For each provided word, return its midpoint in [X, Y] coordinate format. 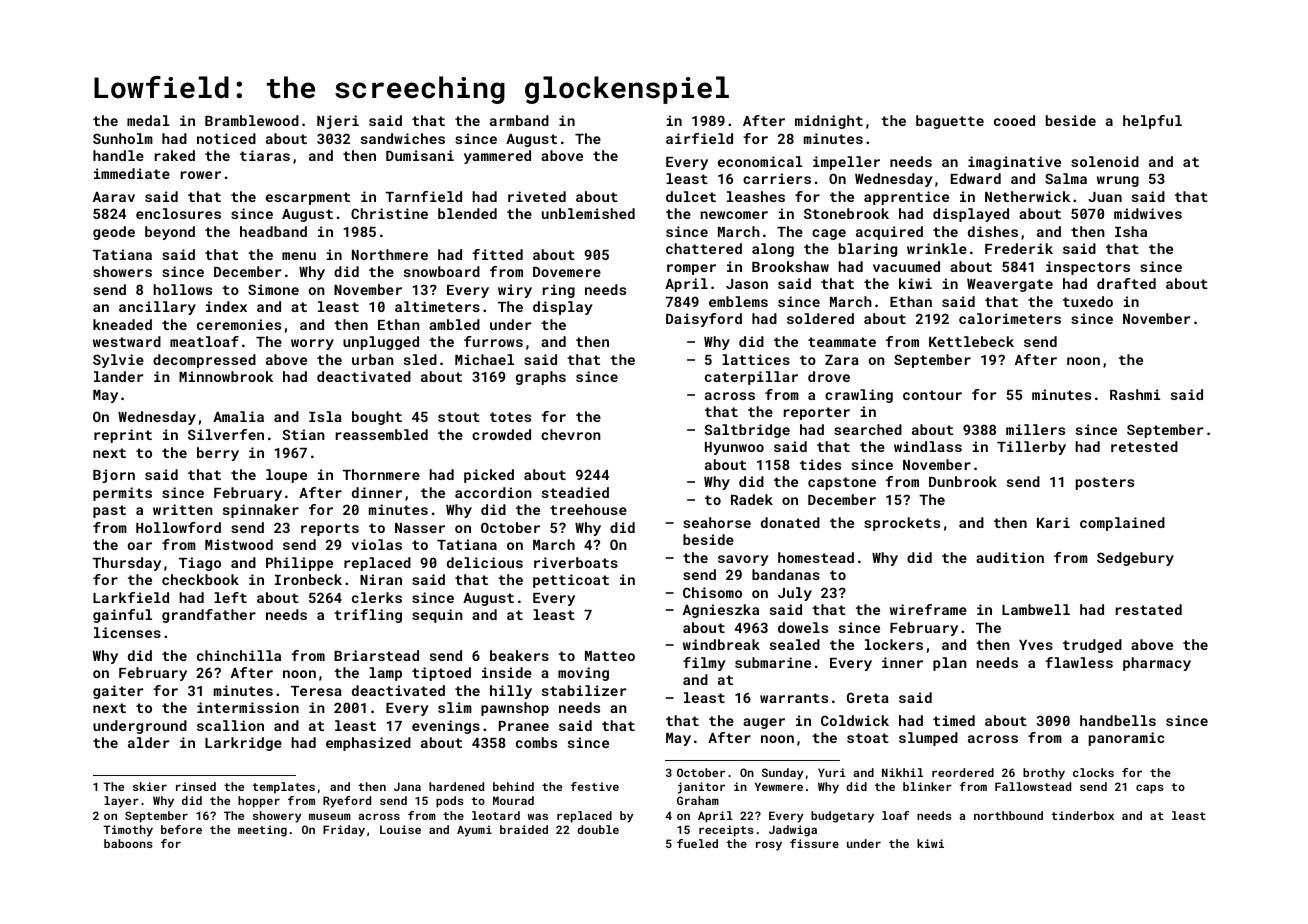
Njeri [338, 122]
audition [1010, 557]
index [226, 306]
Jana [407, 786]
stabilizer [584, 690]
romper [691, 269]
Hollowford [178, 527]
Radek [752, 499]
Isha [1131, 231]
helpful [1152, 122]
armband [519, 120]
